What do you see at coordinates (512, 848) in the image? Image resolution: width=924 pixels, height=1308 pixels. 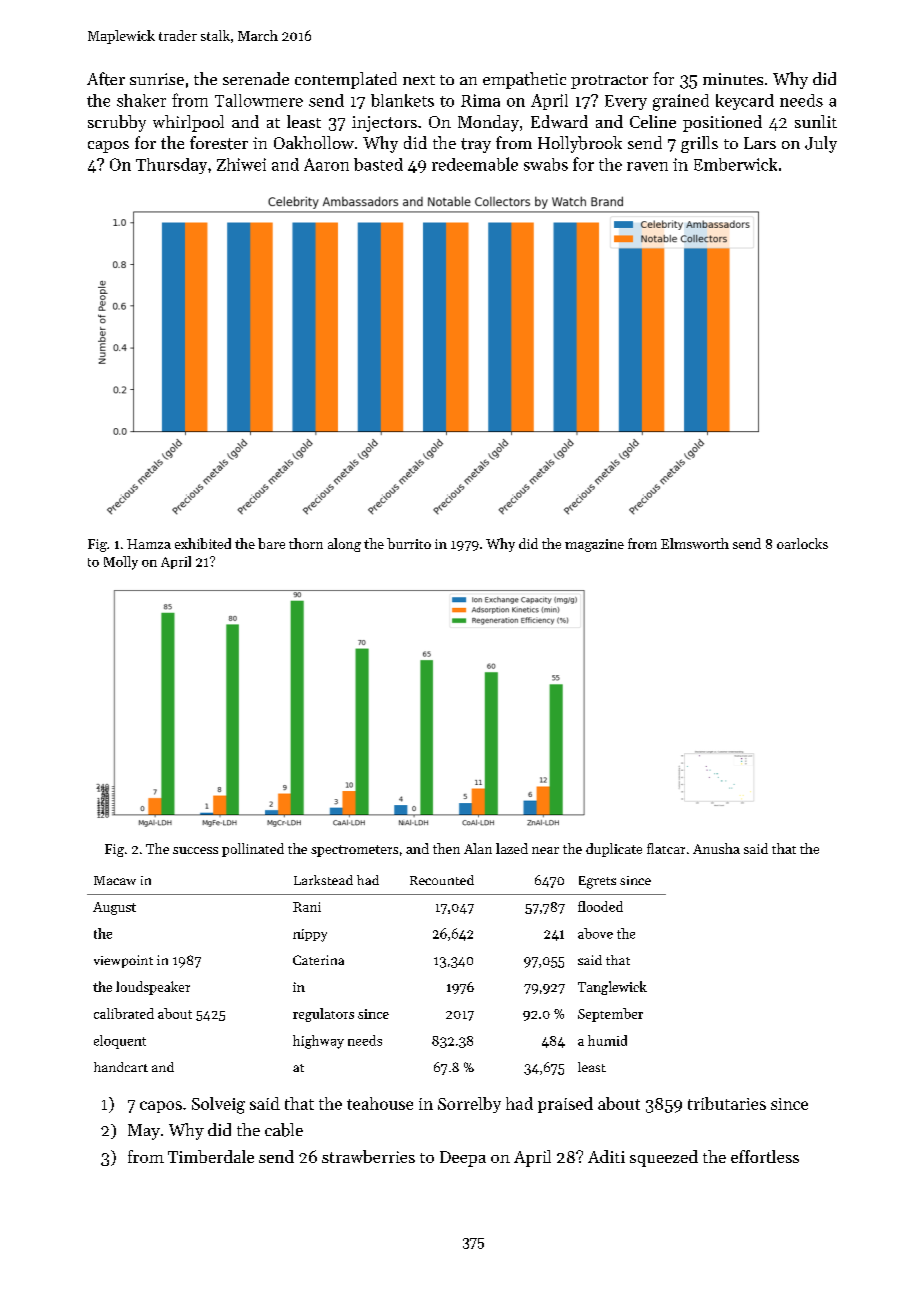 I see `lazed` at bounding box center [512, 848].
